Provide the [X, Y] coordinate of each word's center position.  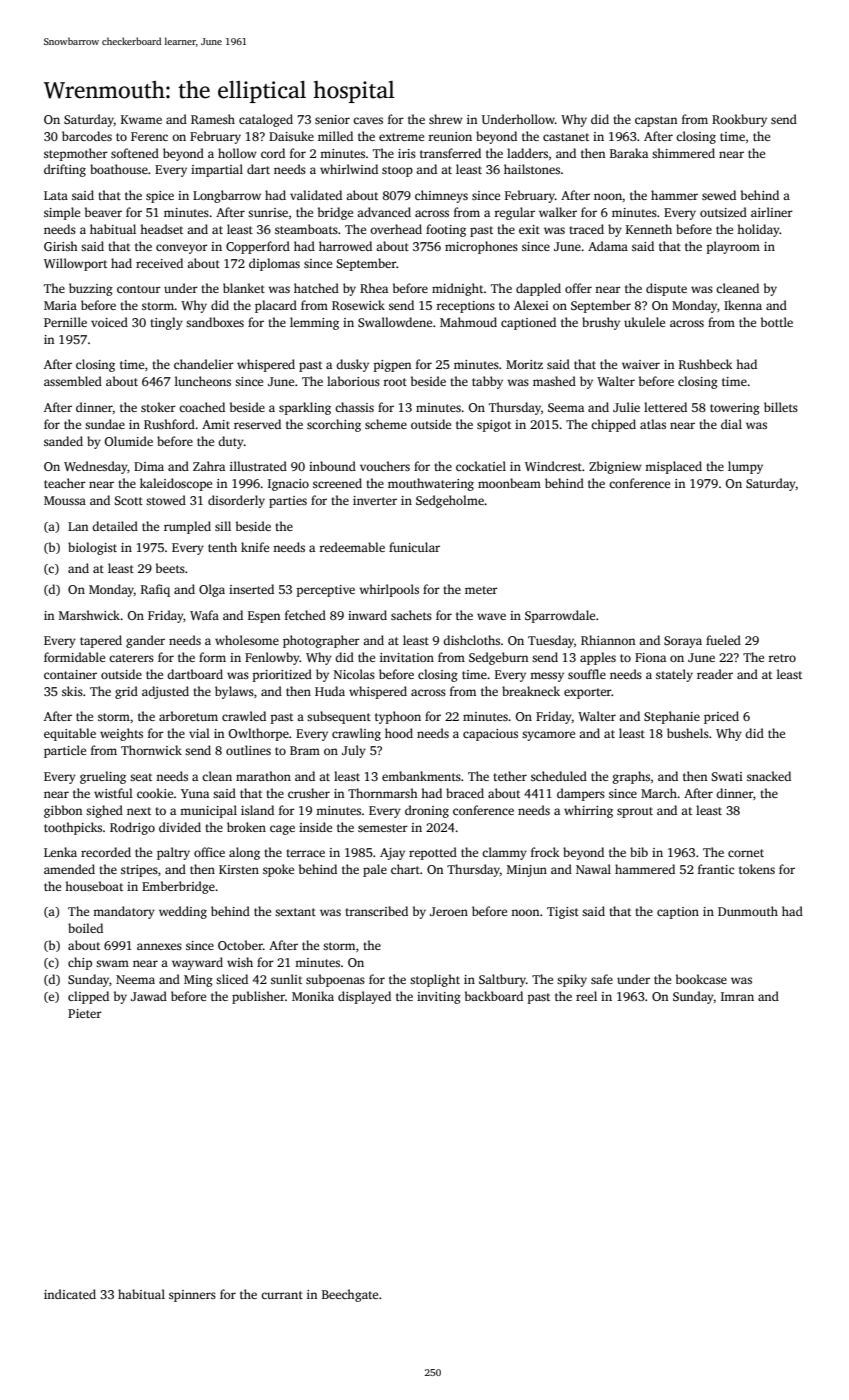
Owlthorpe [259, 734]
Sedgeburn [498, 658]
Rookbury [739, 120]
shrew [446, 119]
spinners [192, 1296]
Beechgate [350, 1295]
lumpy [745, 467]
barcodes [87, 136]
